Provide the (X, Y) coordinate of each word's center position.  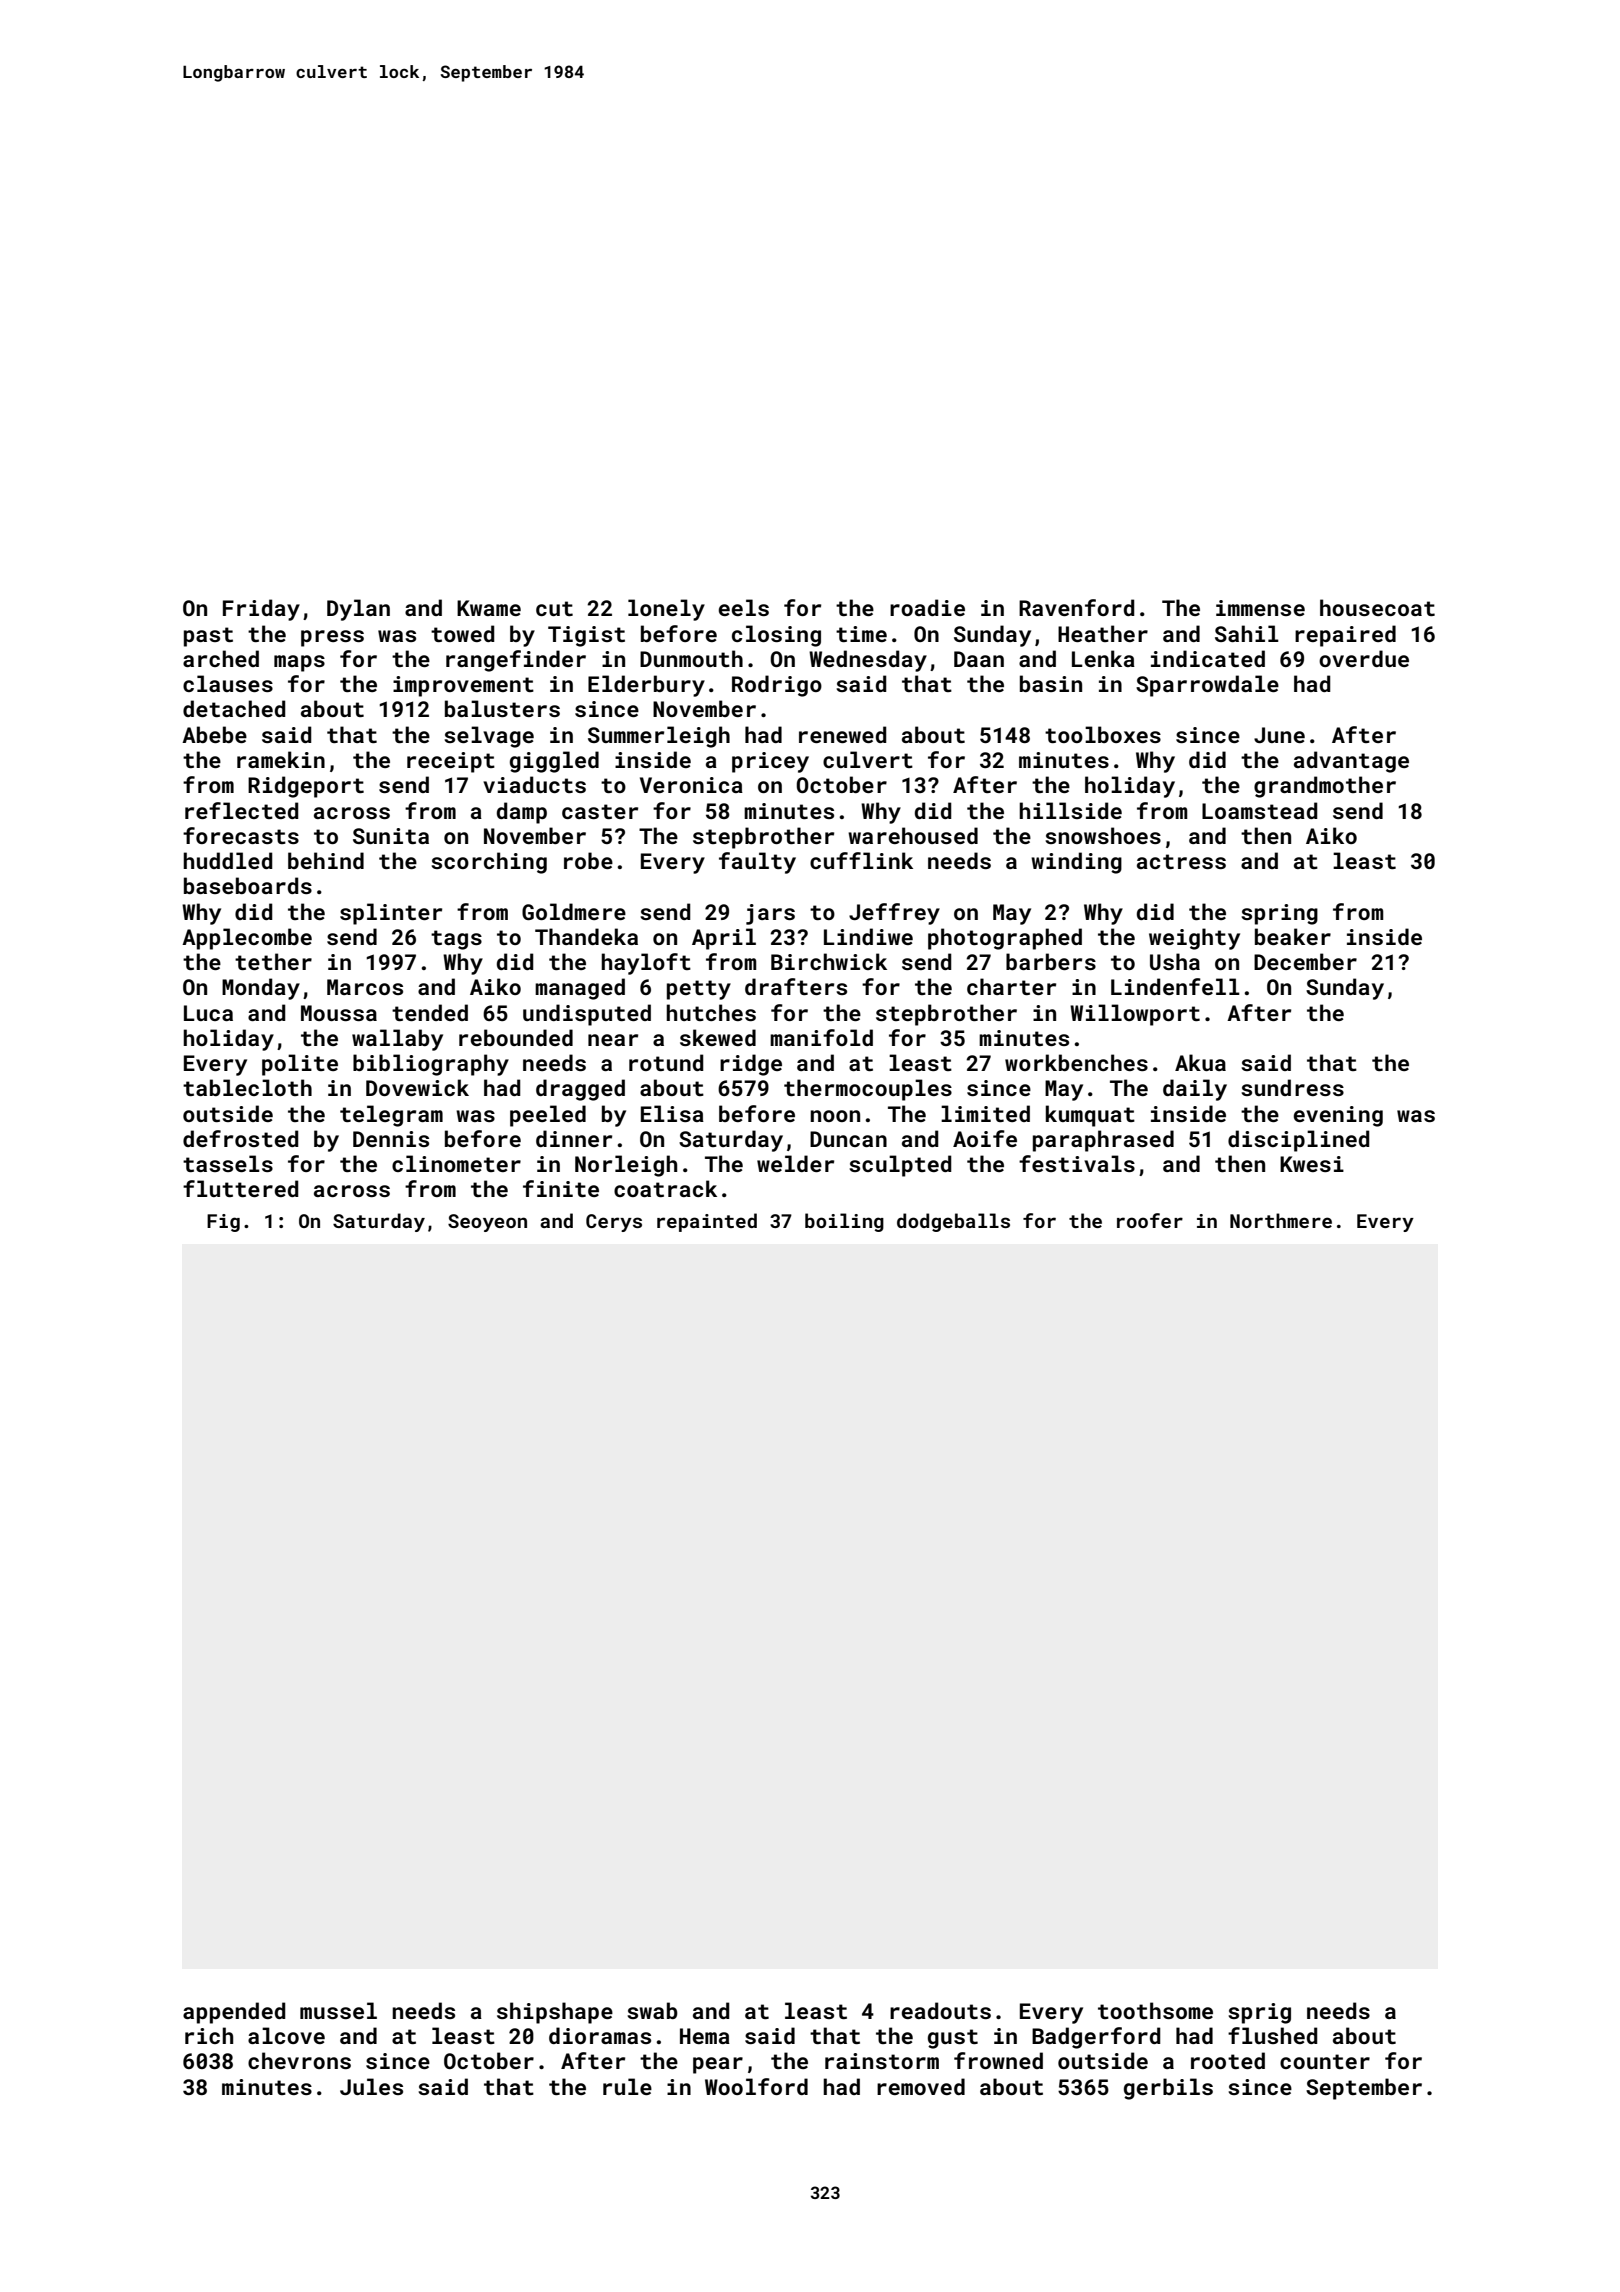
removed (921, 2086)
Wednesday (868, 661)
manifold (821, 1037)
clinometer (456, 1163)
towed (463, 633)
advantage (1351, 762)
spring (1279, 914)
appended (234, 2013)
